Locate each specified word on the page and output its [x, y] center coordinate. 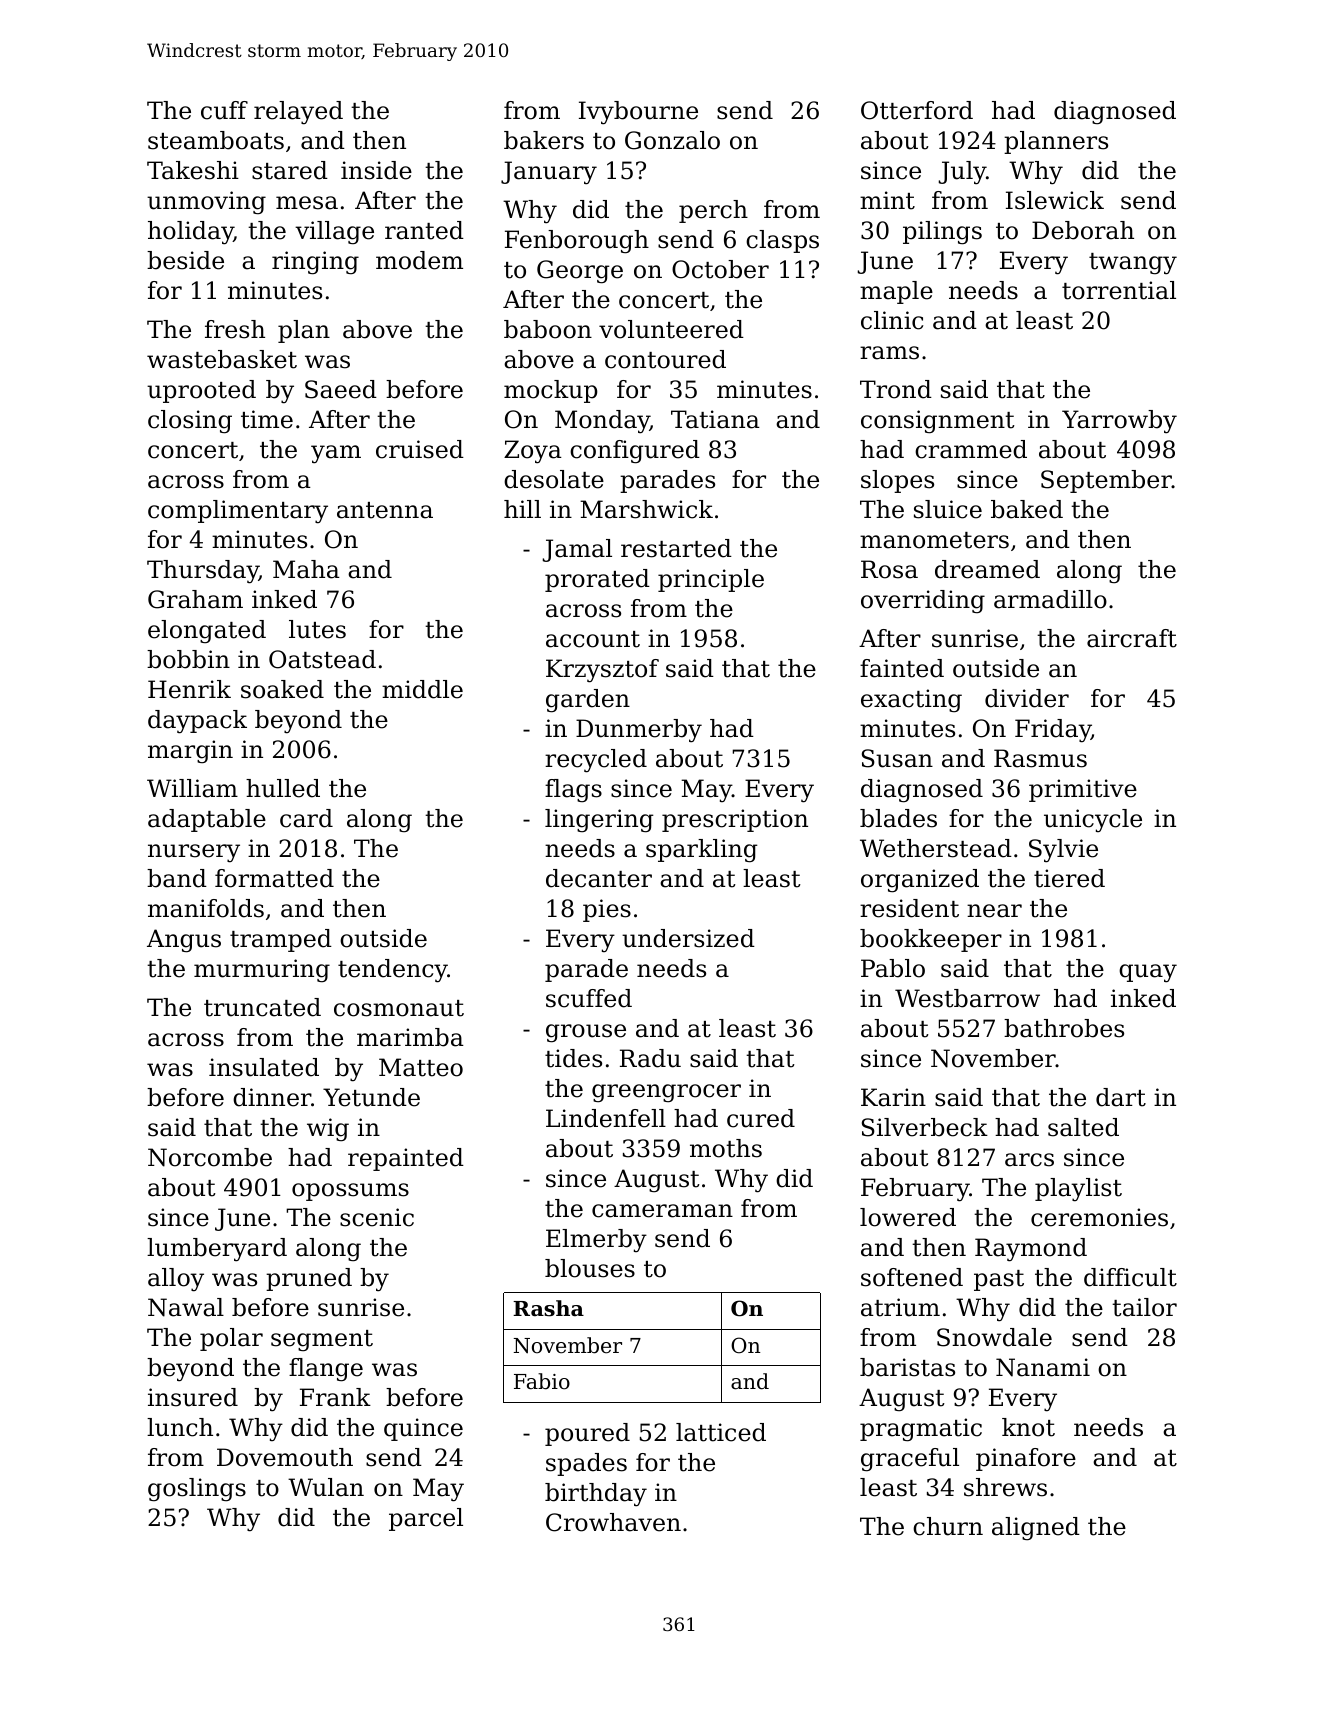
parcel [426, 1519]
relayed [298, 113]
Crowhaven [613, 1522]
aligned [1036, 1529]
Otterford [917, 110]
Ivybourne [638, 113]
